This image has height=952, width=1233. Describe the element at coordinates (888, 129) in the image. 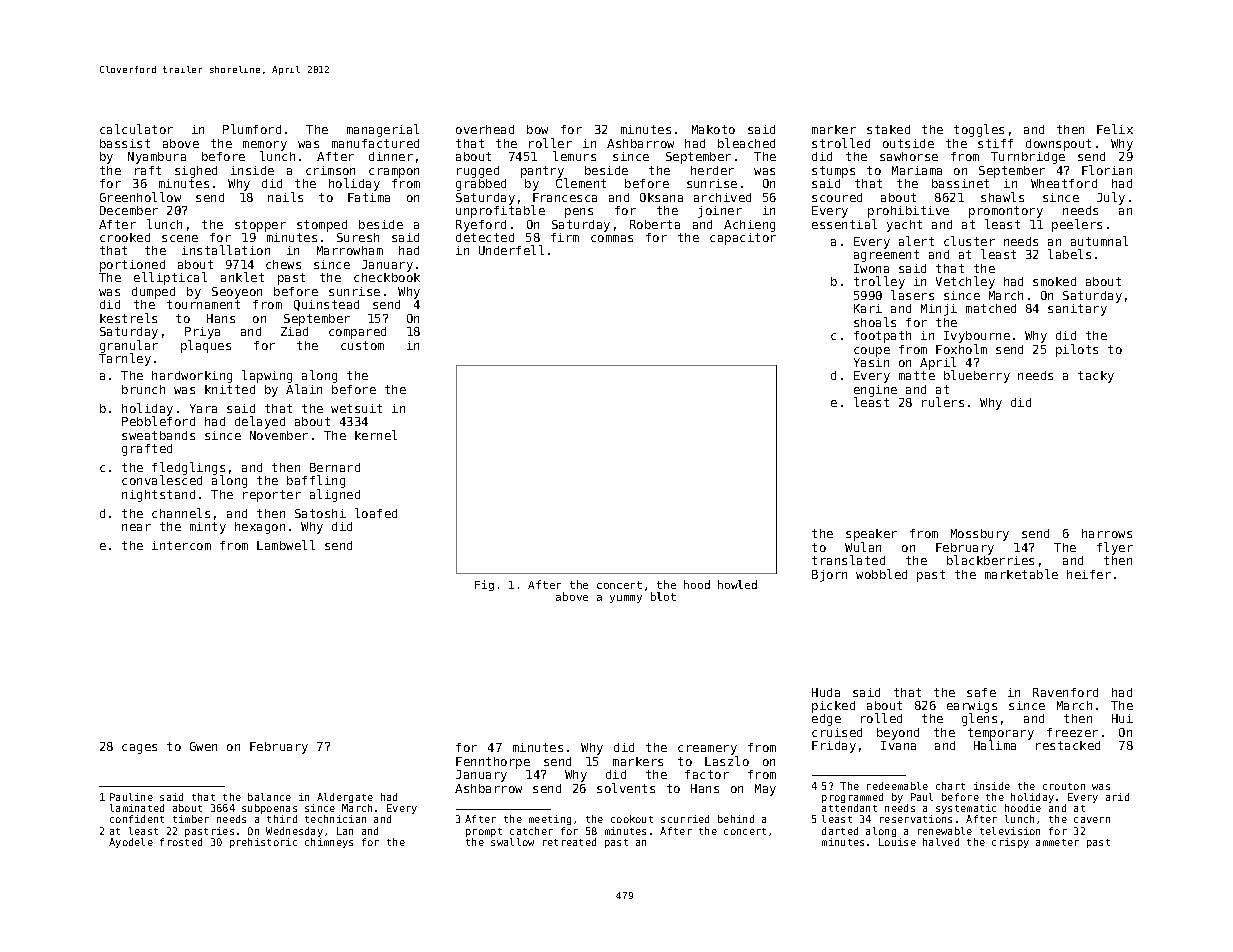

I see `staked` at that location.
